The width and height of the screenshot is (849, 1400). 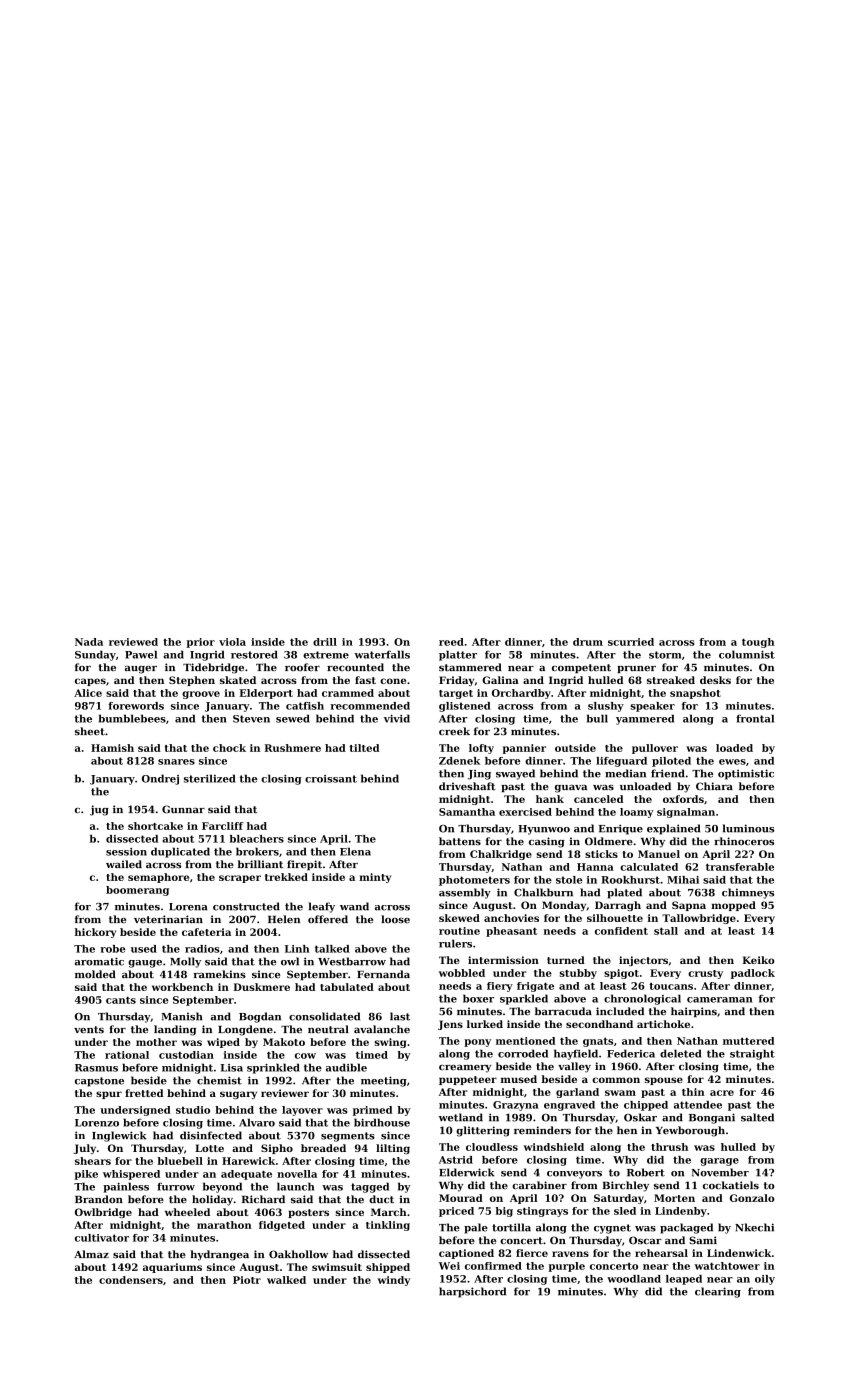 What do you see at coordinates (631, 642) in the screenshot?
I see `scurried` at bounding box center [631, 642].
